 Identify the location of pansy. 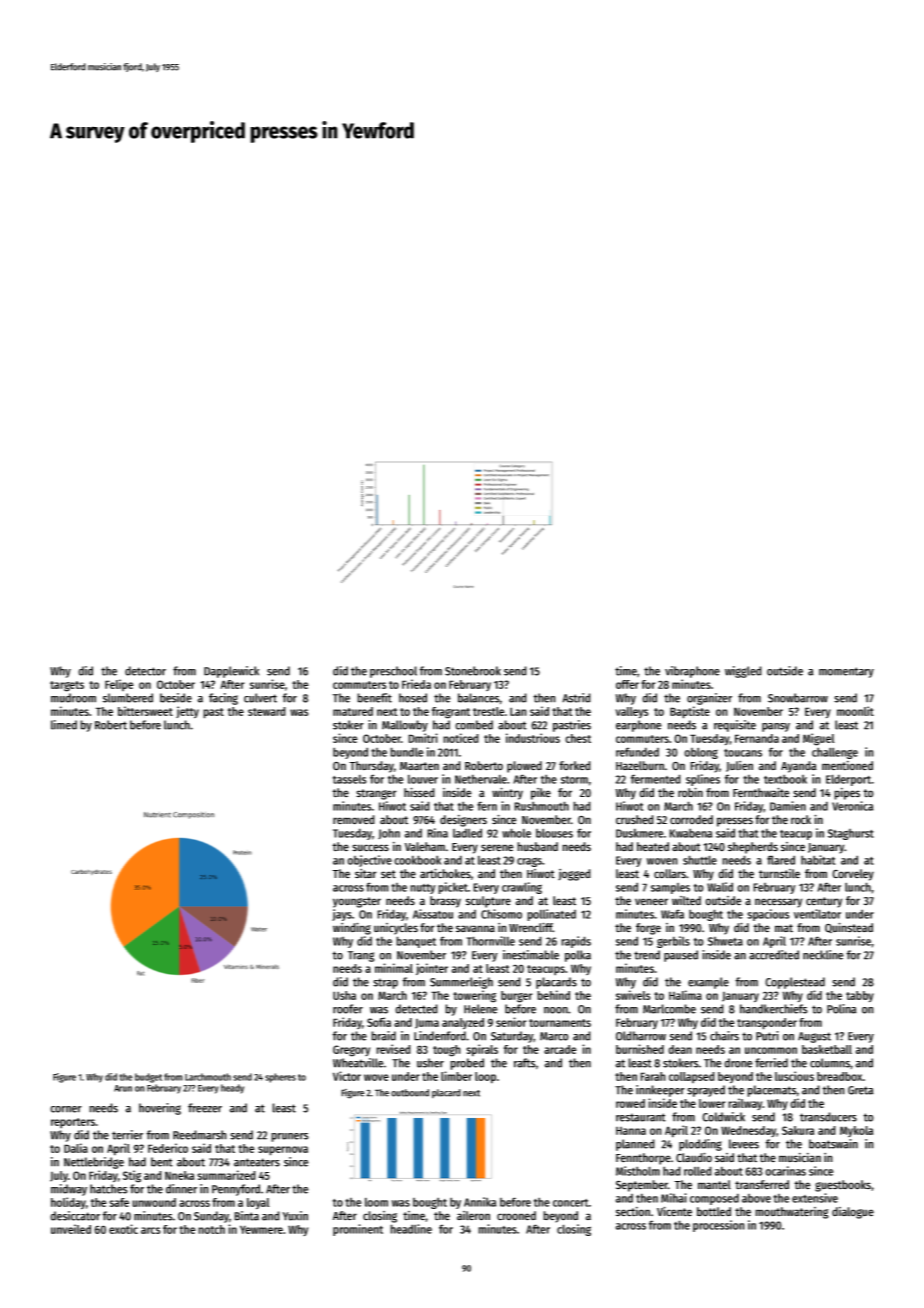
(776, 727).
